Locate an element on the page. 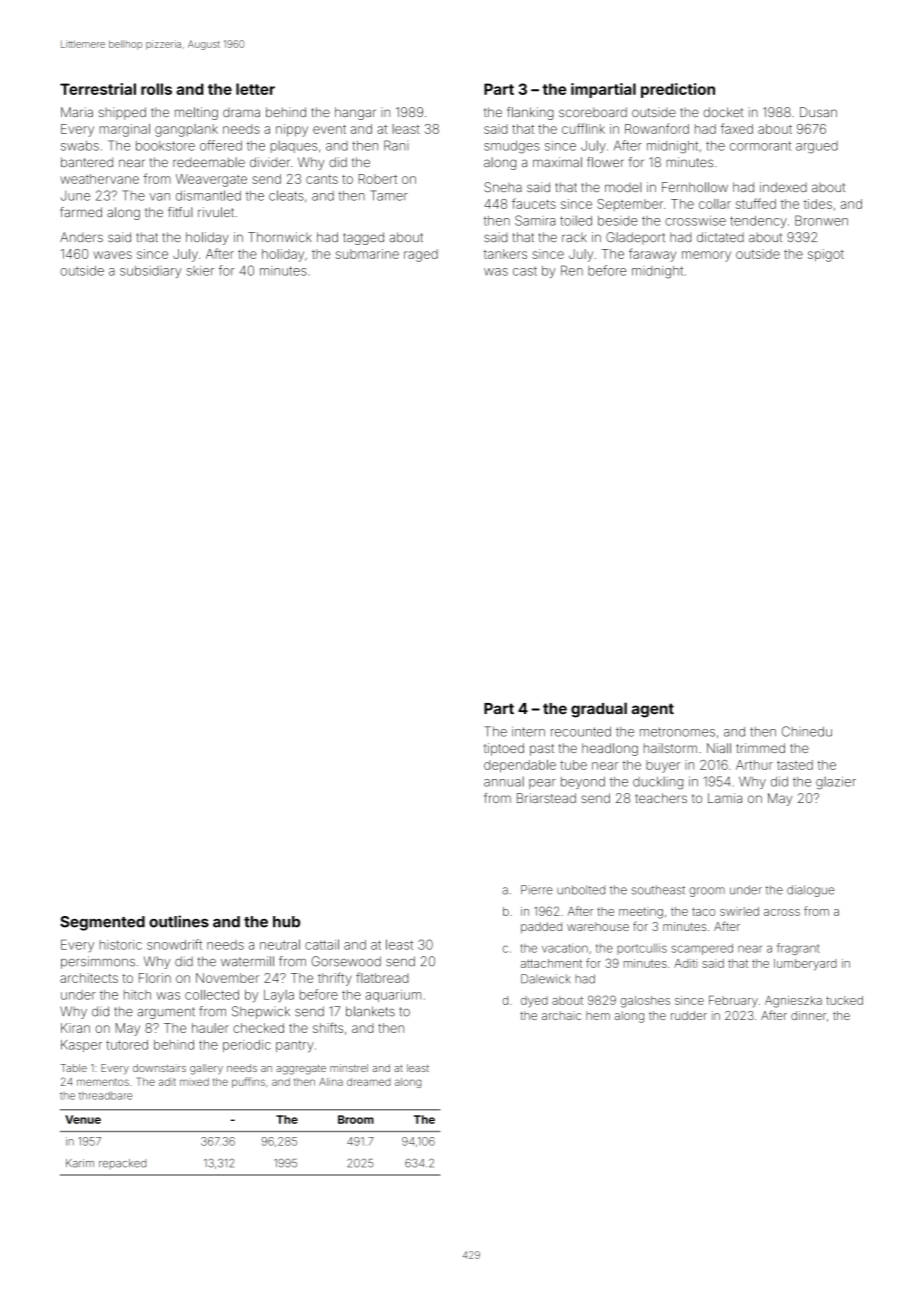 This document has height=1314, width=924. Broom is located at coordinates (356, 1119).
